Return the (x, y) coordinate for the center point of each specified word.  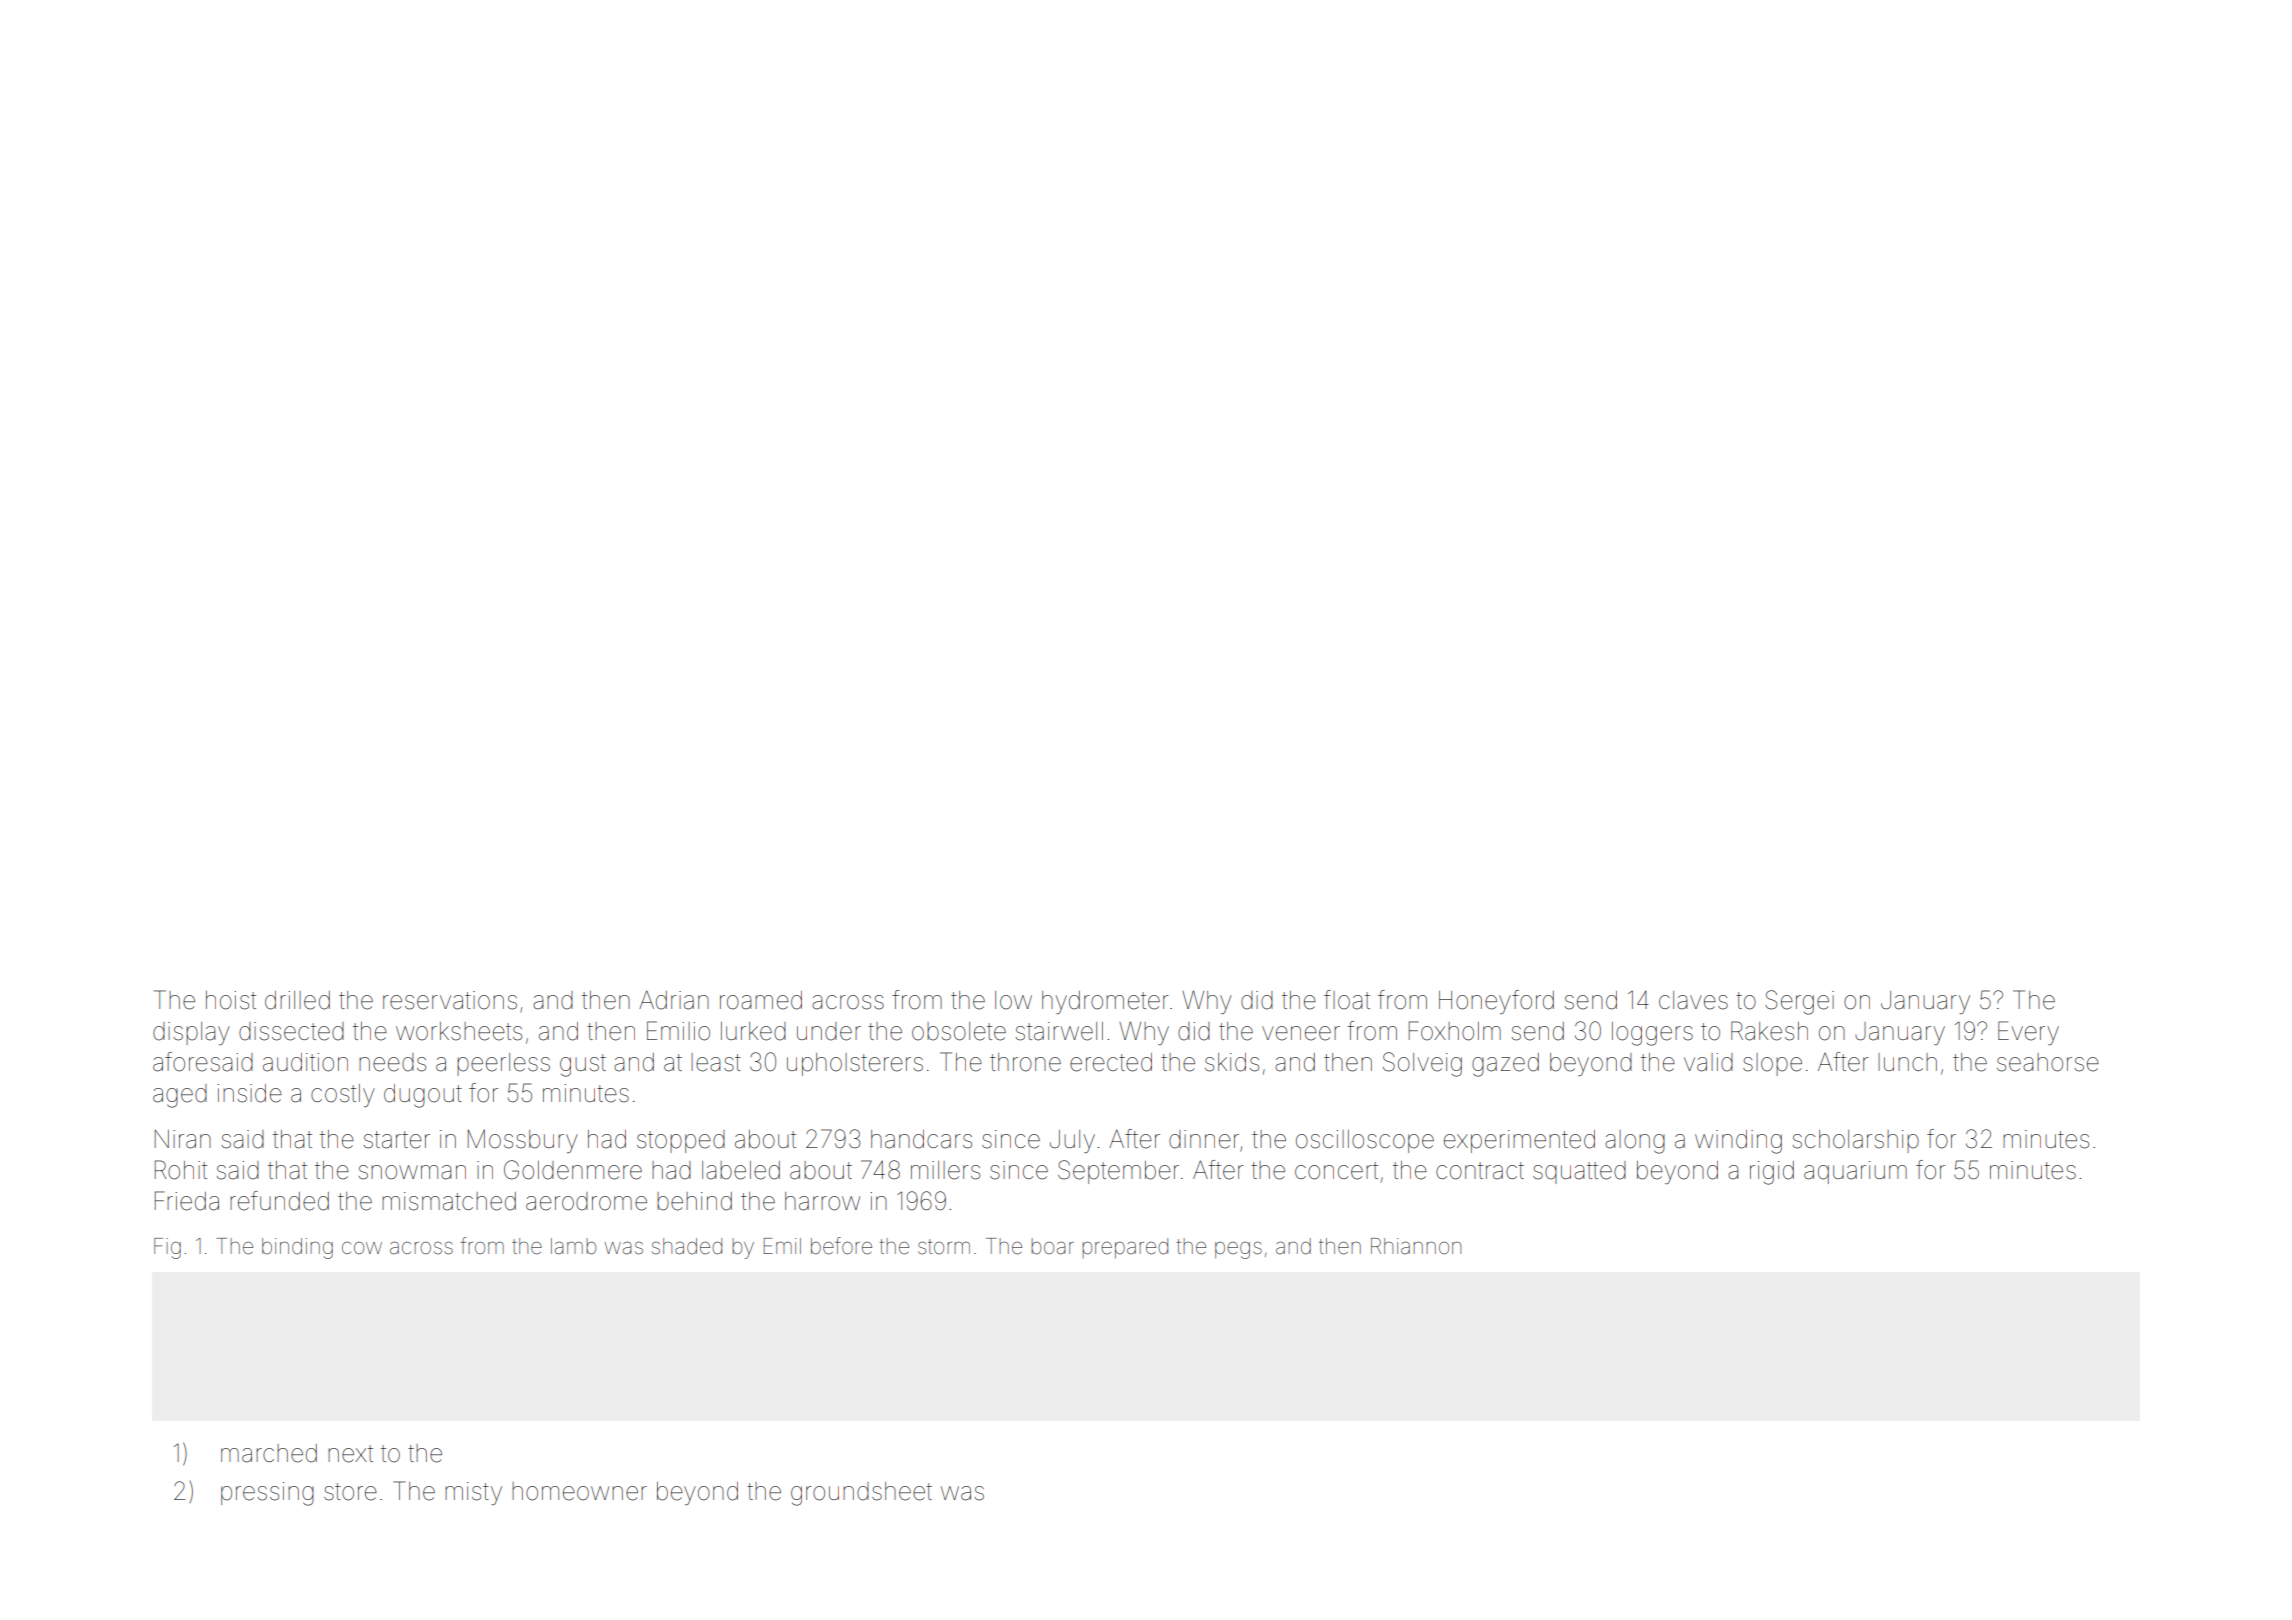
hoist (231, 1000)
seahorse (2048, 1062)
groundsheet (861, 1494)
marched (269, 1453)
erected (1111, 1062)
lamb (573, 1246)
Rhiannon (1416, 1246)
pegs (1238, 1250)
